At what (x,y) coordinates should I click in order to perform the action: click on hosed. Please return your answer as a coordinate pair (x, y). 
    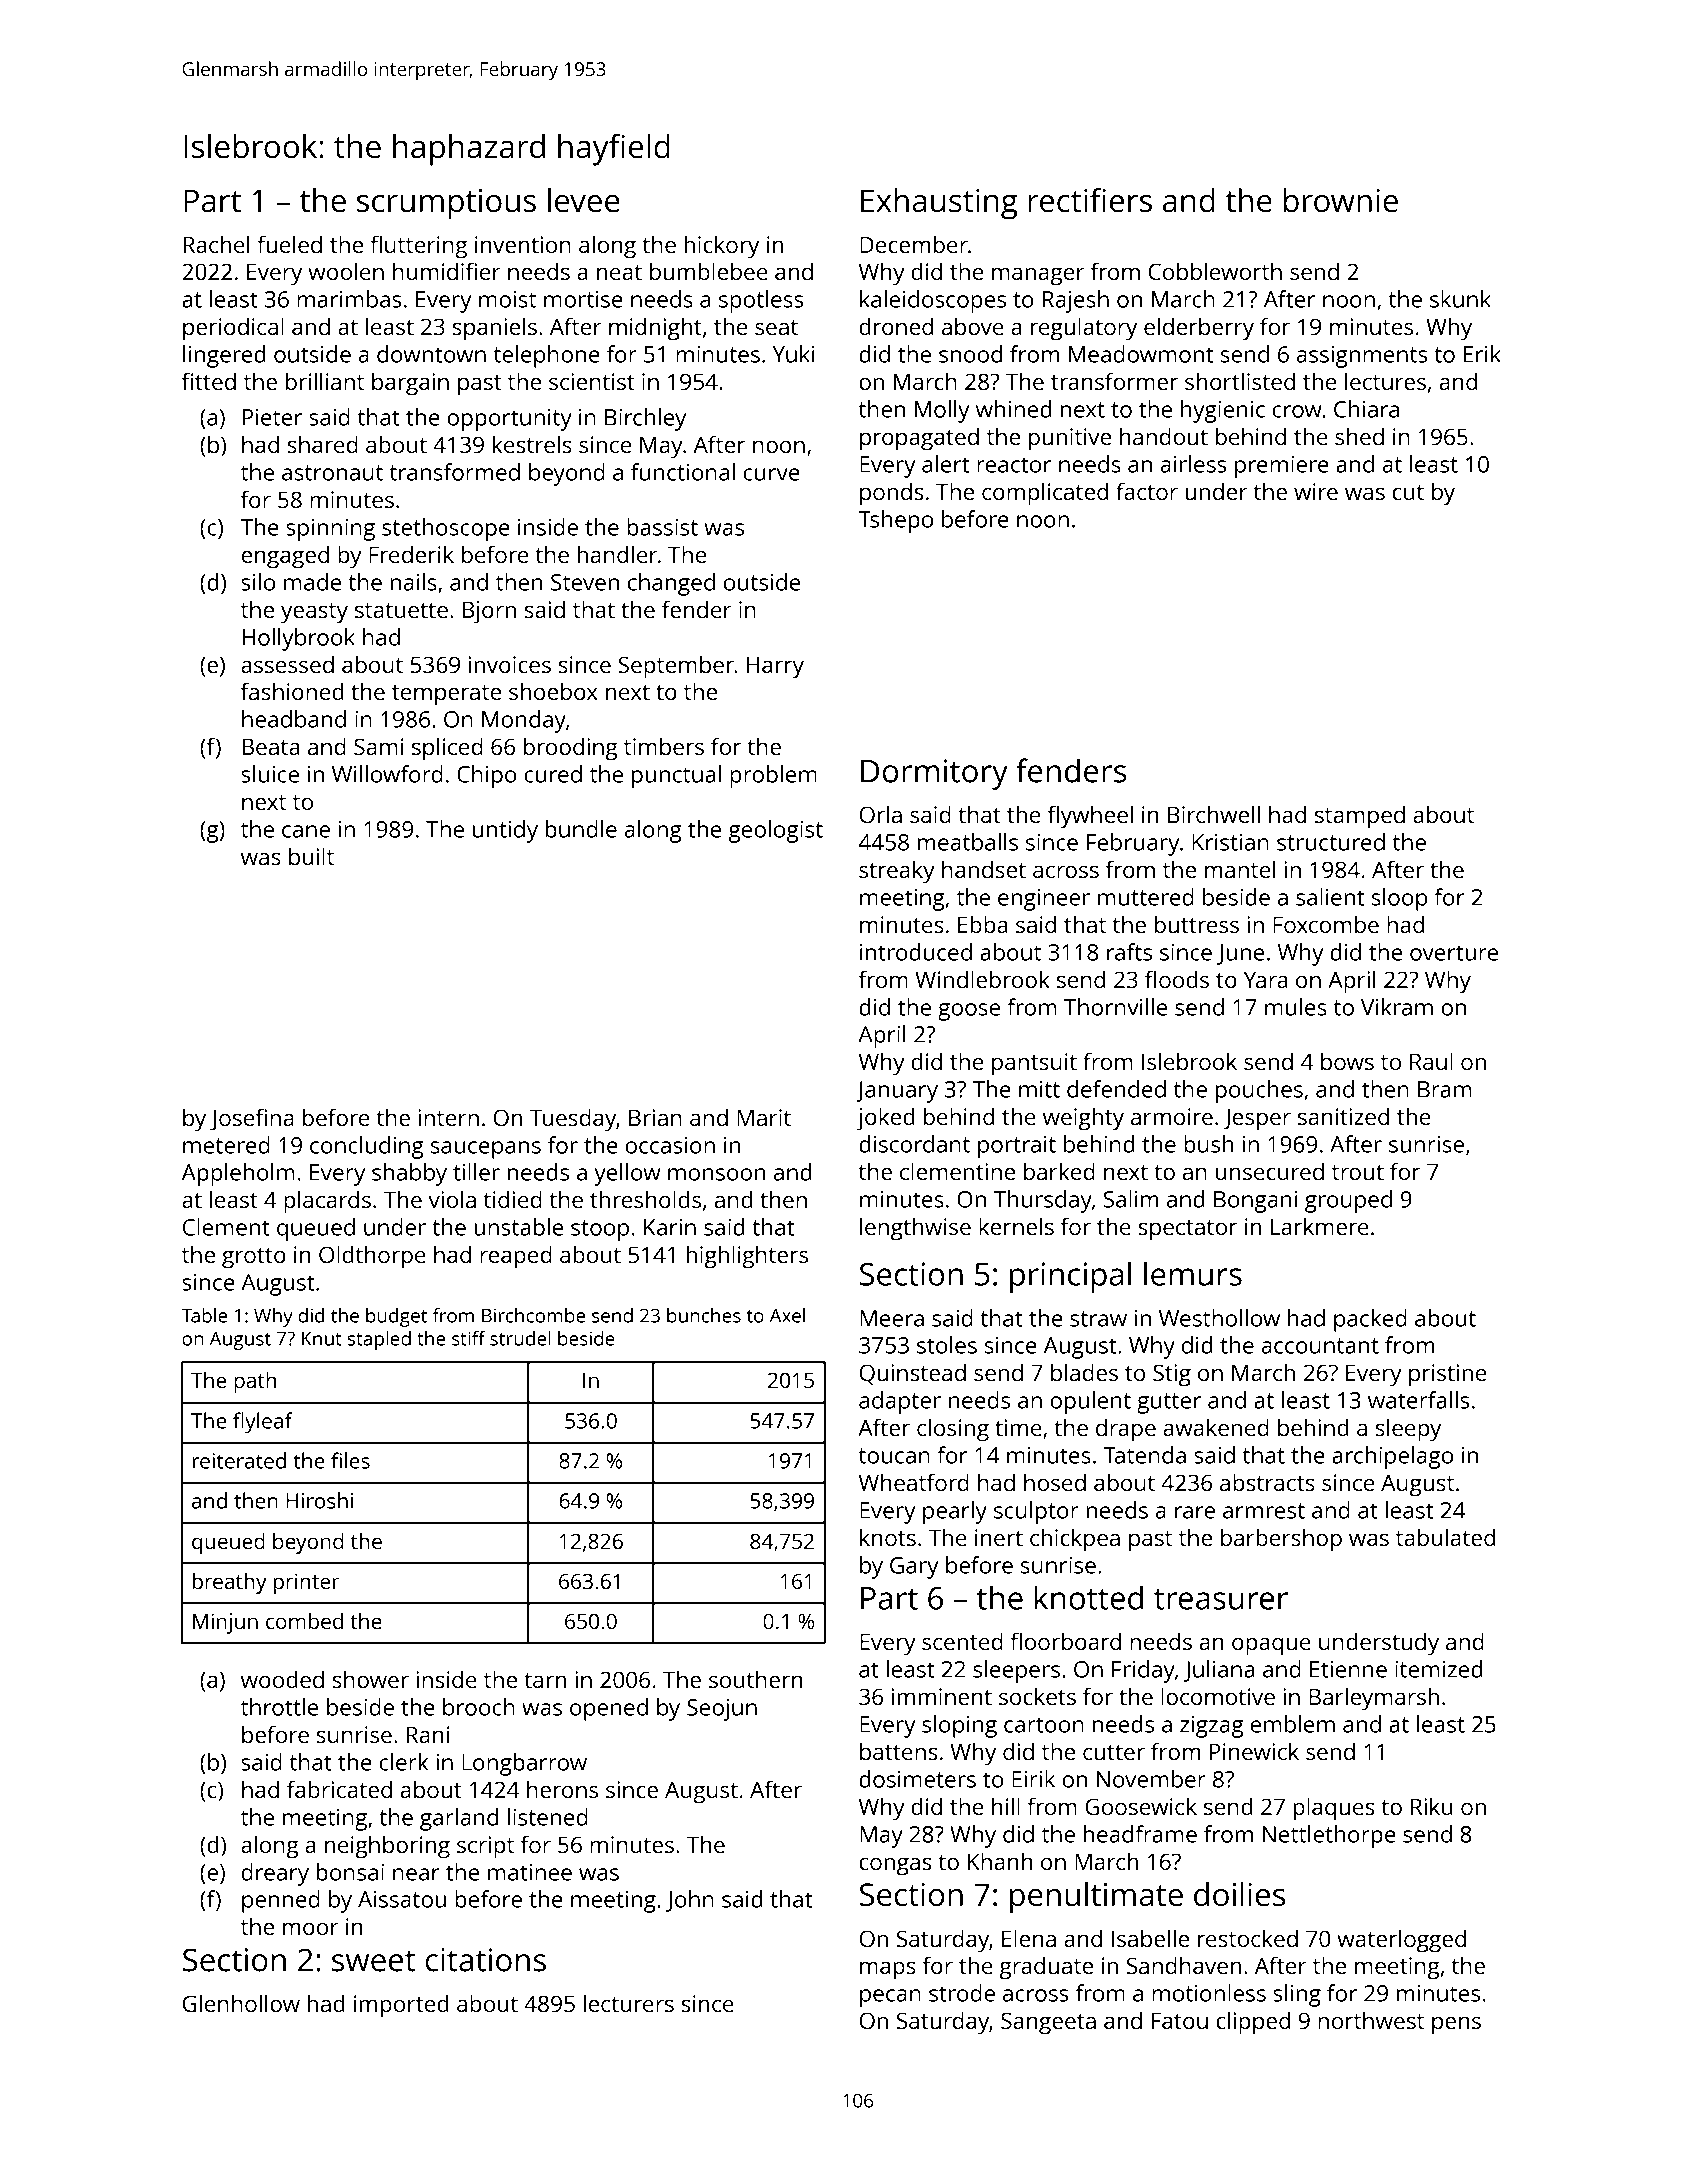
    Looking at the image, I should click on (1055, 1482).
